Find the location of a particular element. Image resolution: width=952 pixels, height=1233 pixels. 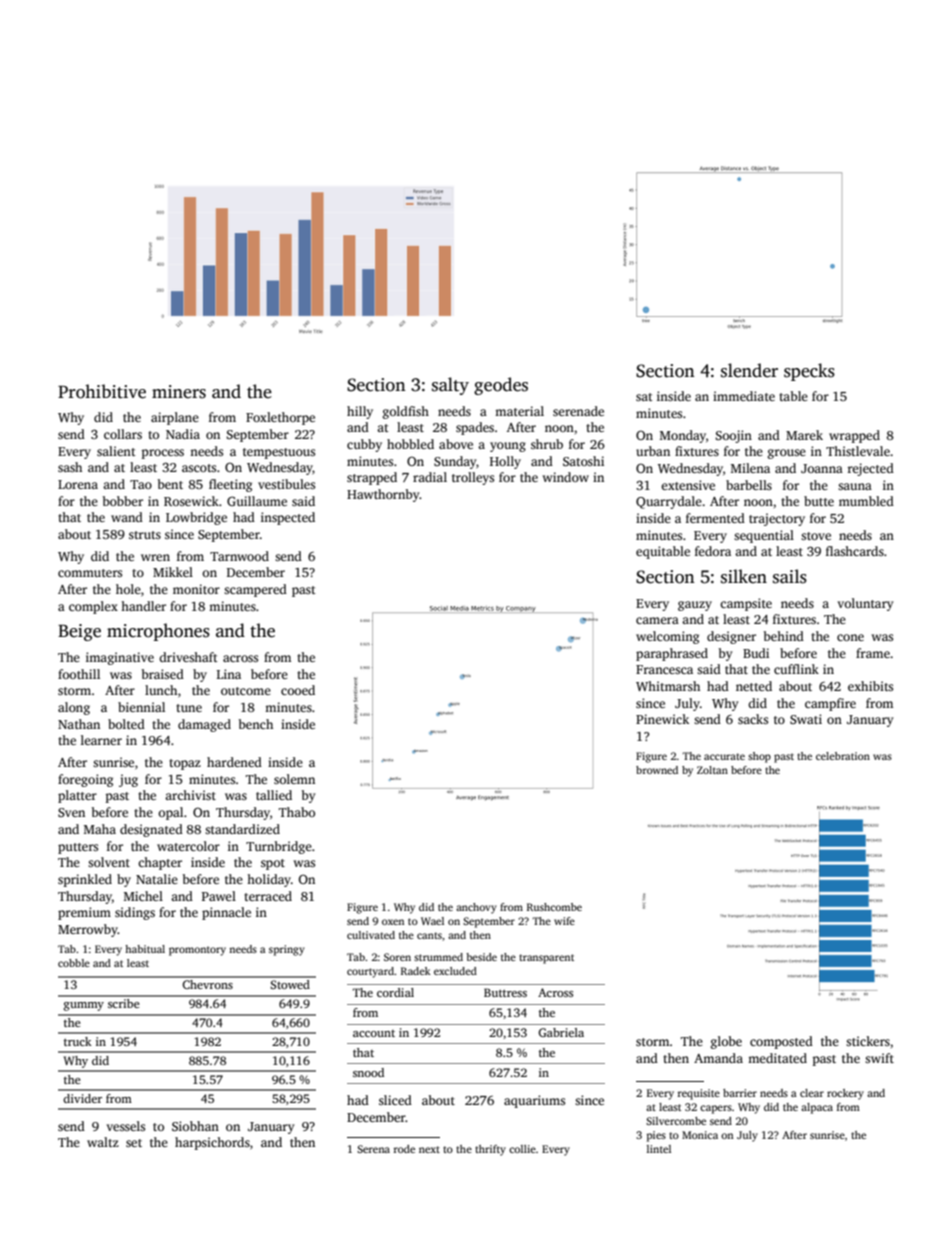

campfire is located at coordinates (830, 704).
